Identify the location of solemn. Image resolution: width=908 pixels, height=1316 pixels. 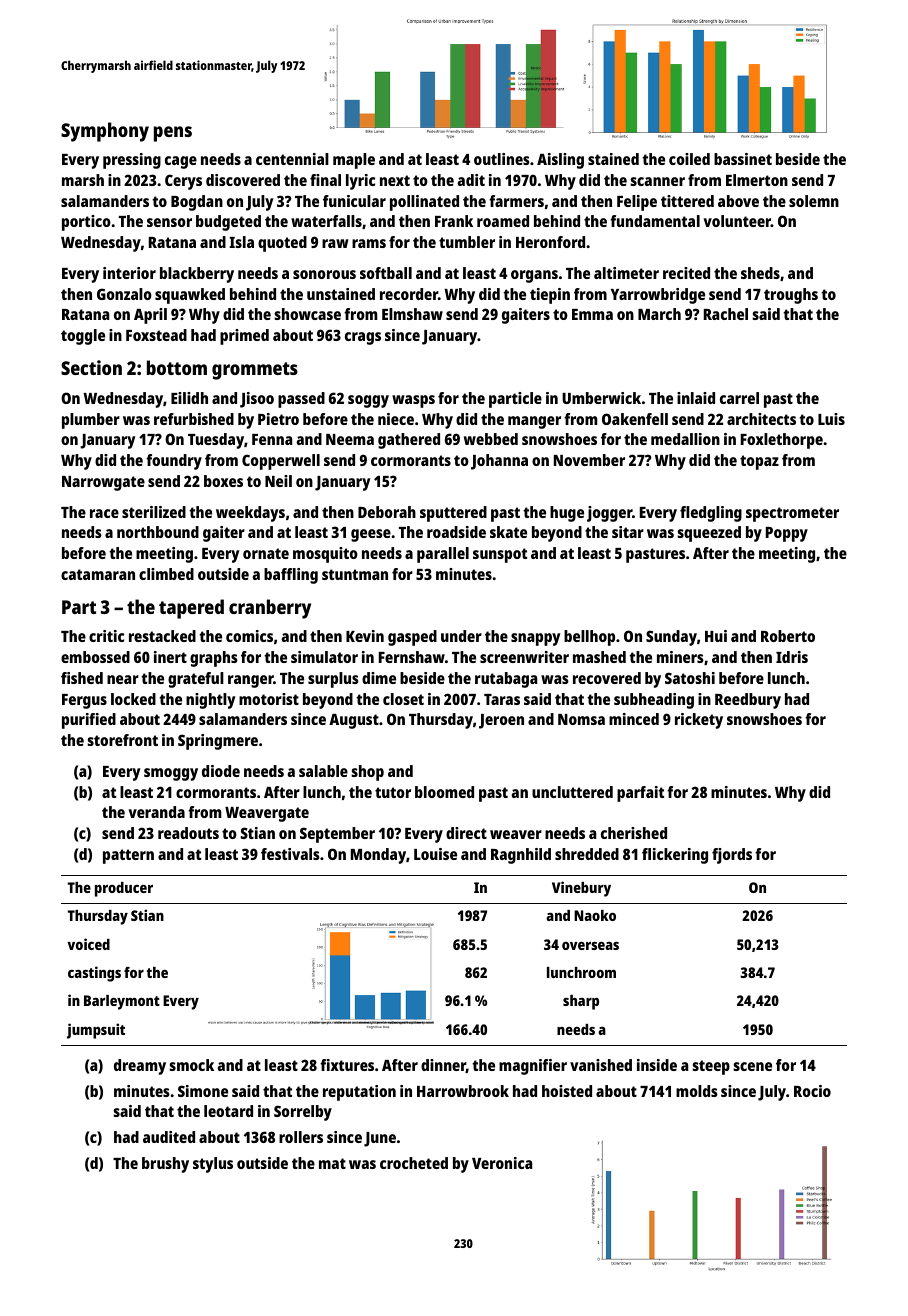
(814, 201).
